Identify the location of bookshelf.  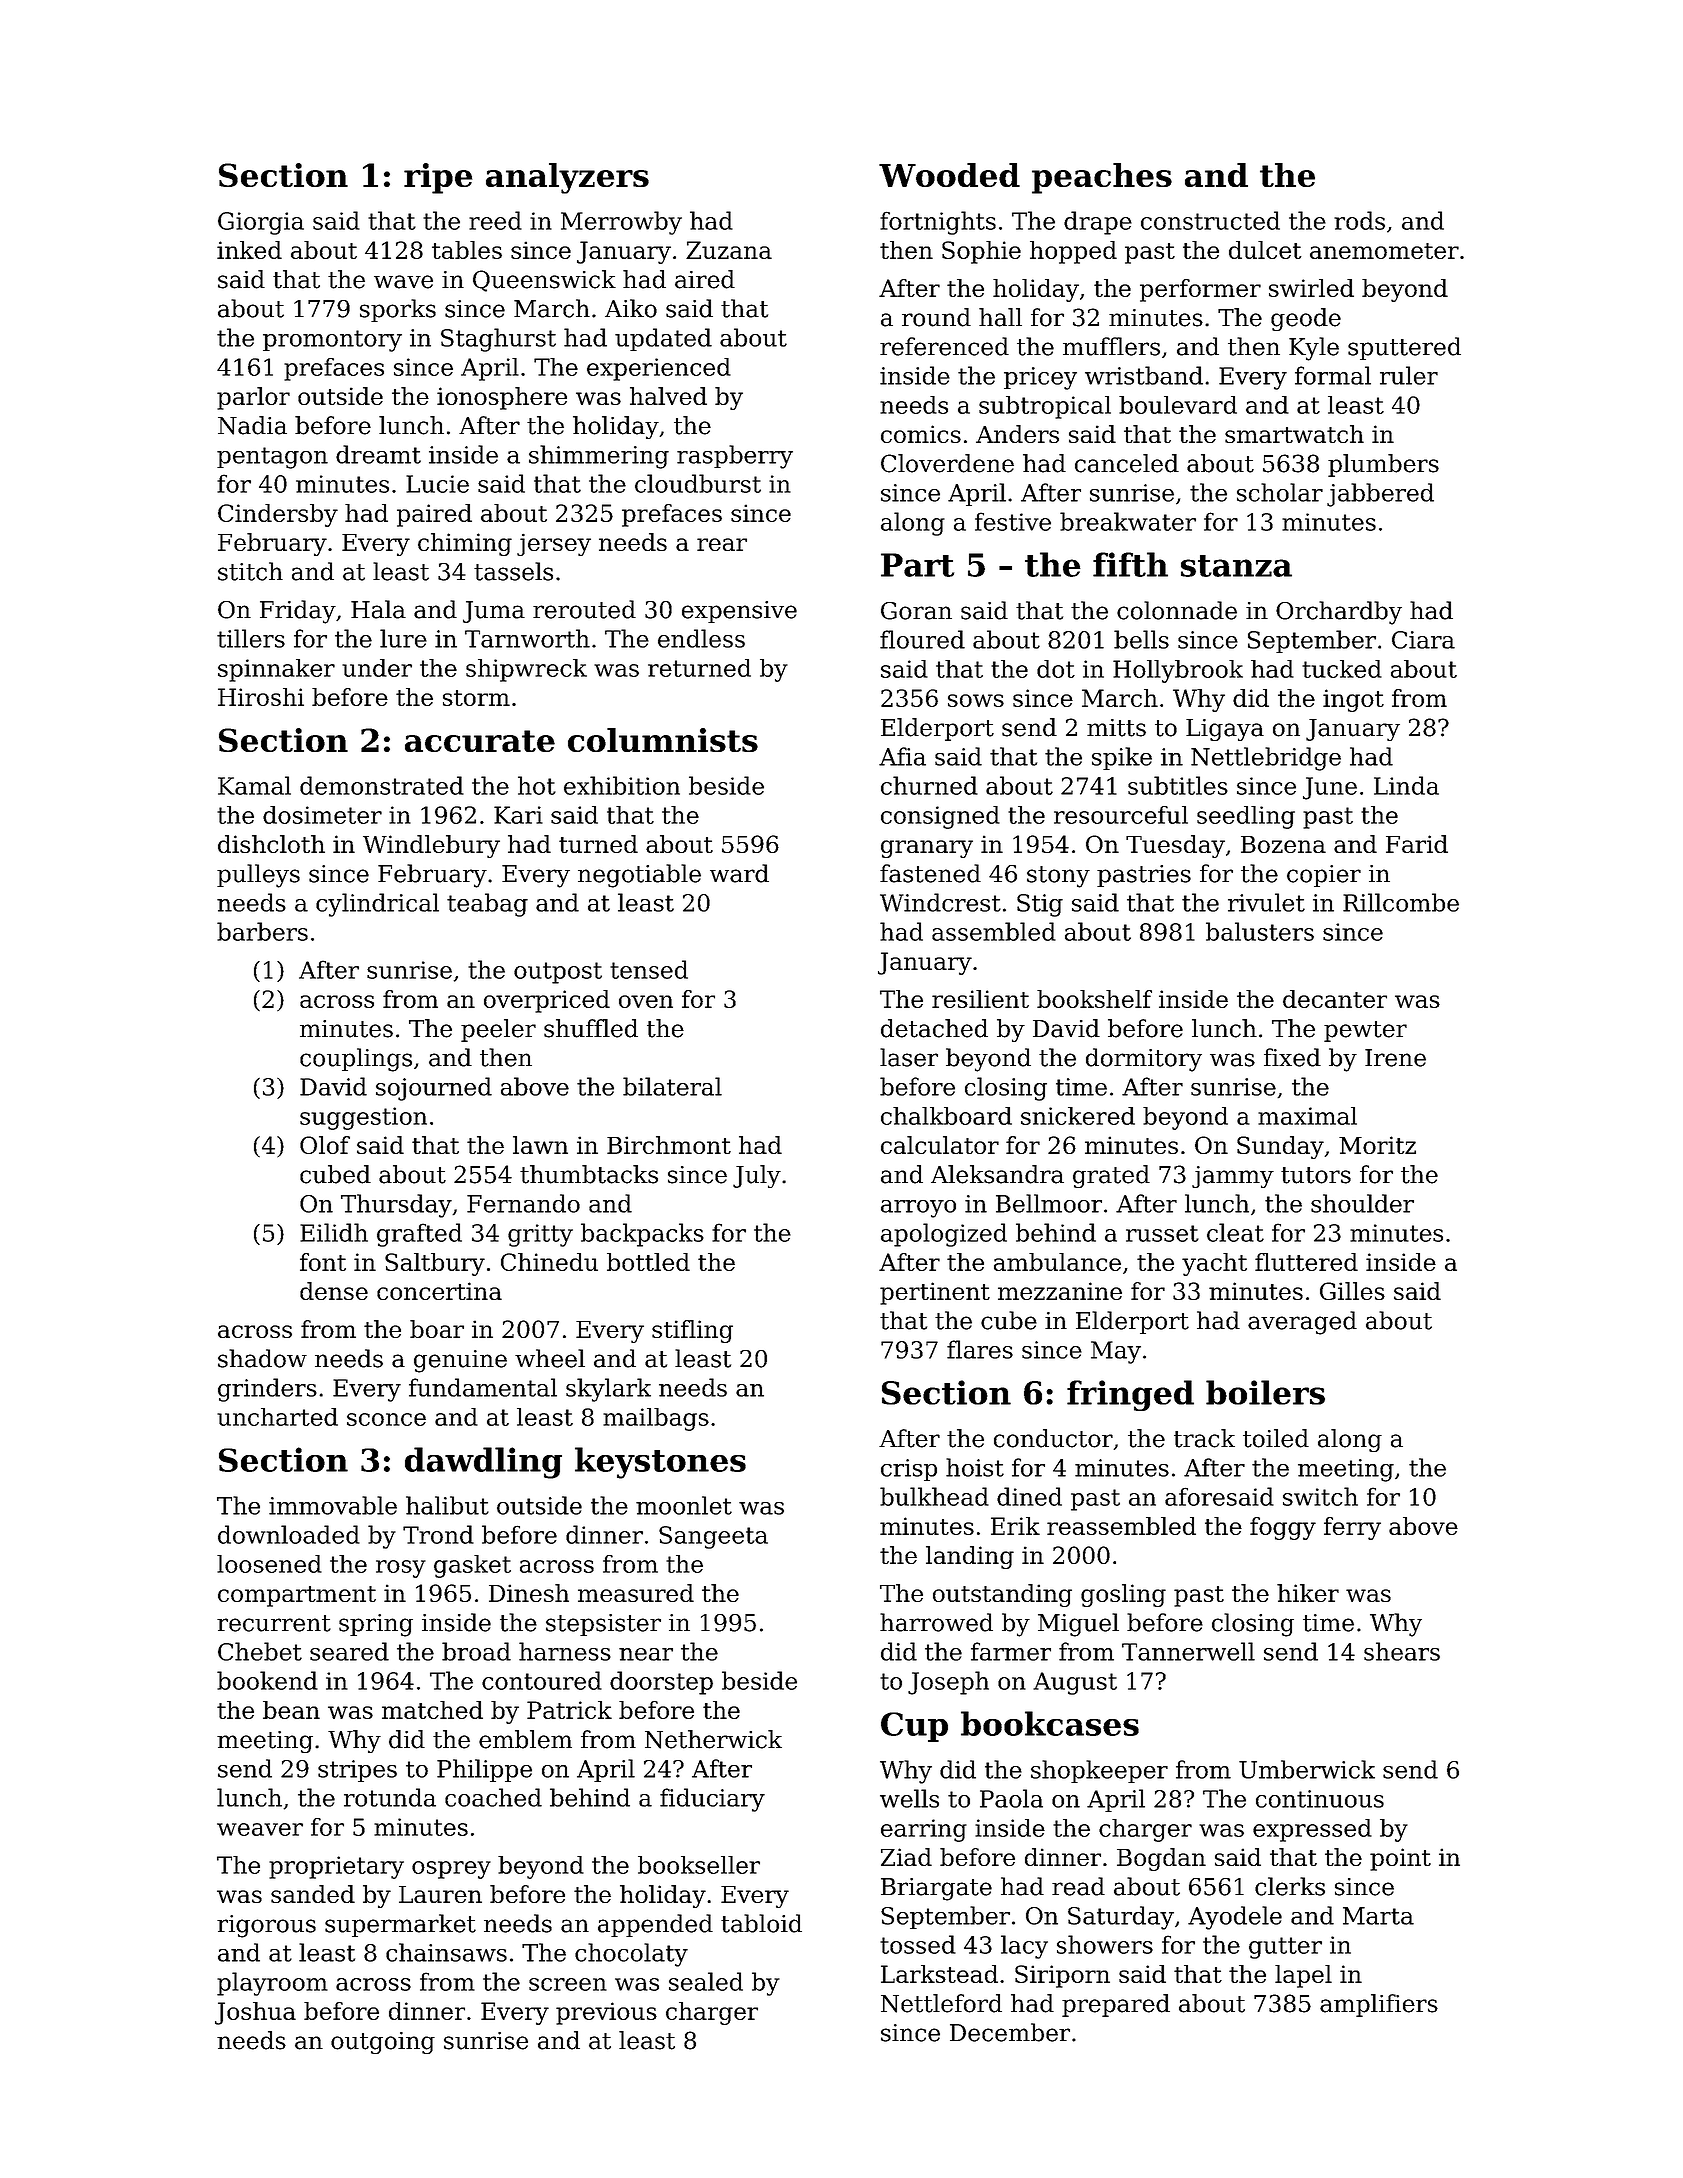
(1094, 999).
